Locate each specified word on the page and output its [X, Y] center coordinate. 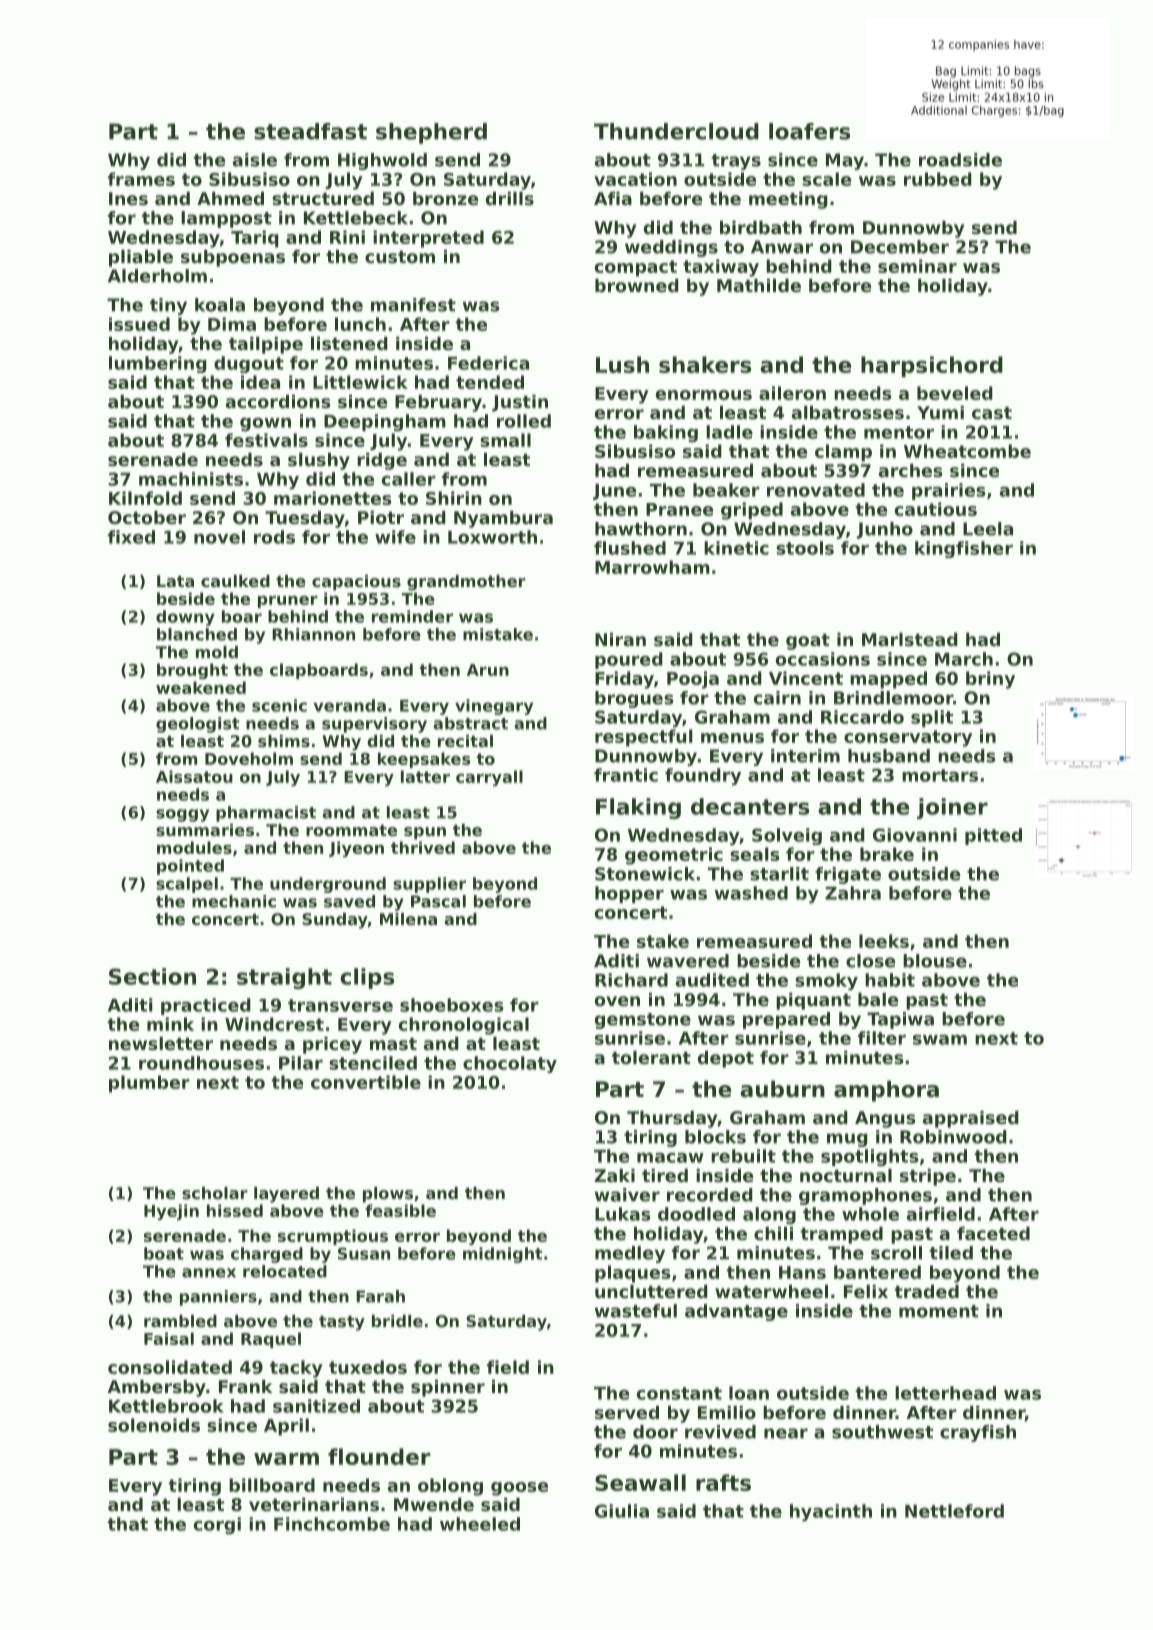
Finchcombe [332, 1524]
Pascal [438, 901]
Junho [885, 530]
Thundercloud [676, 131]
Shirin [454, 498]
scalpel [187, 885]
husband [889, 756]
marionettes [332, 498]
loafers [809, 131]
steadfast [310, 131]
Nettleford [954, 1511]
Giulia [622, 1511]
